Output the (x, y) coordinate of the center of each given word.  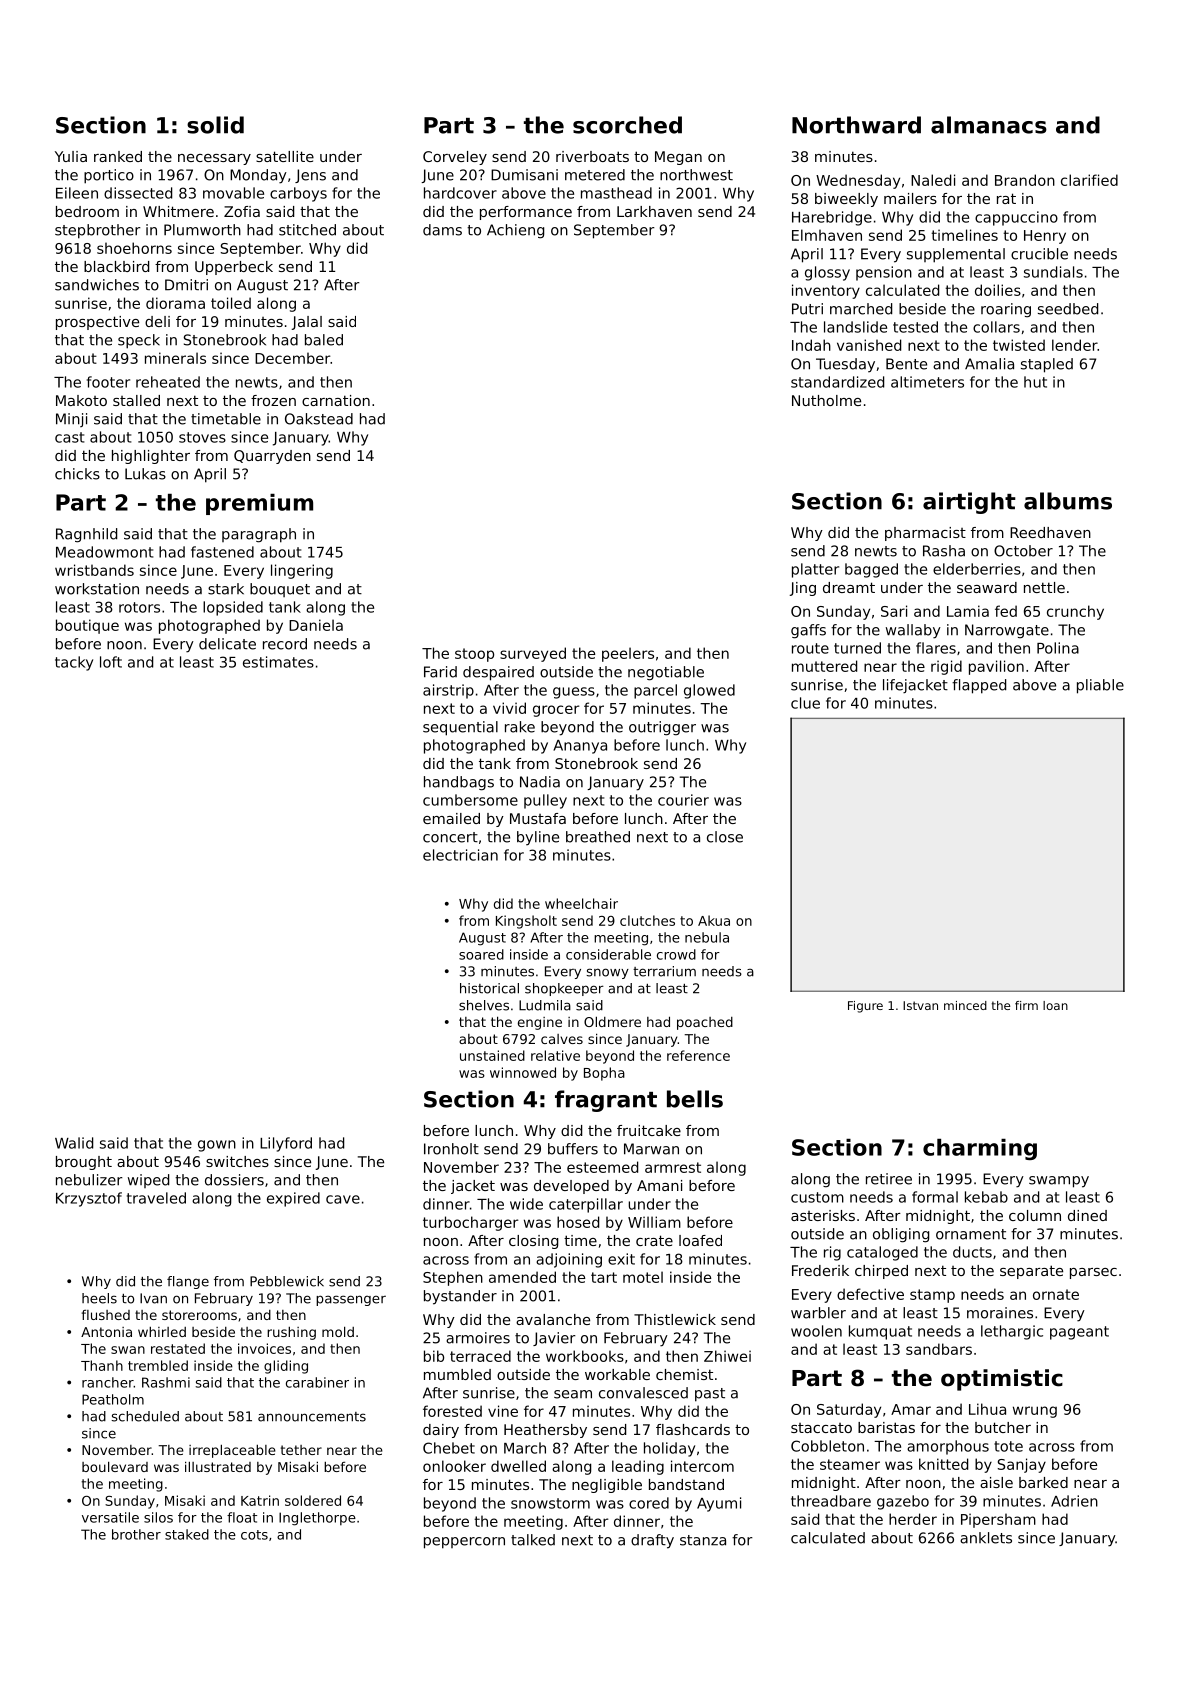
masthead (616, 193)
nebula (707, 937)
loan (1055, 1005)
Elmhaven (827, 235)
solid (215, 125)
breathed (598, 837)
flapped (979, 686)
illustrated (218, 1467)
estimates (278, 662)
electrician (460, 855)
